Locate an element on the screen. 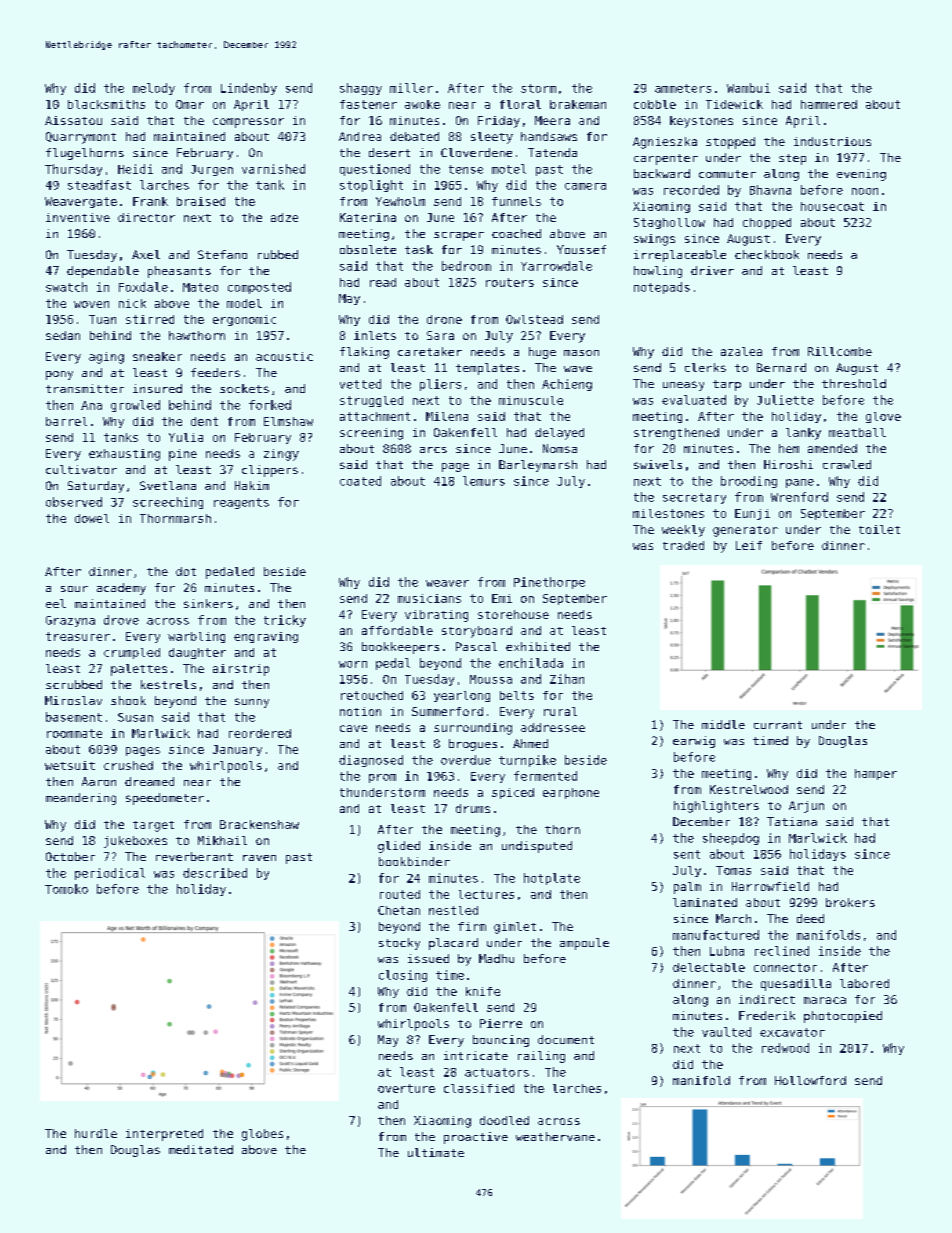  drone is located at coordinates (444, 319).
